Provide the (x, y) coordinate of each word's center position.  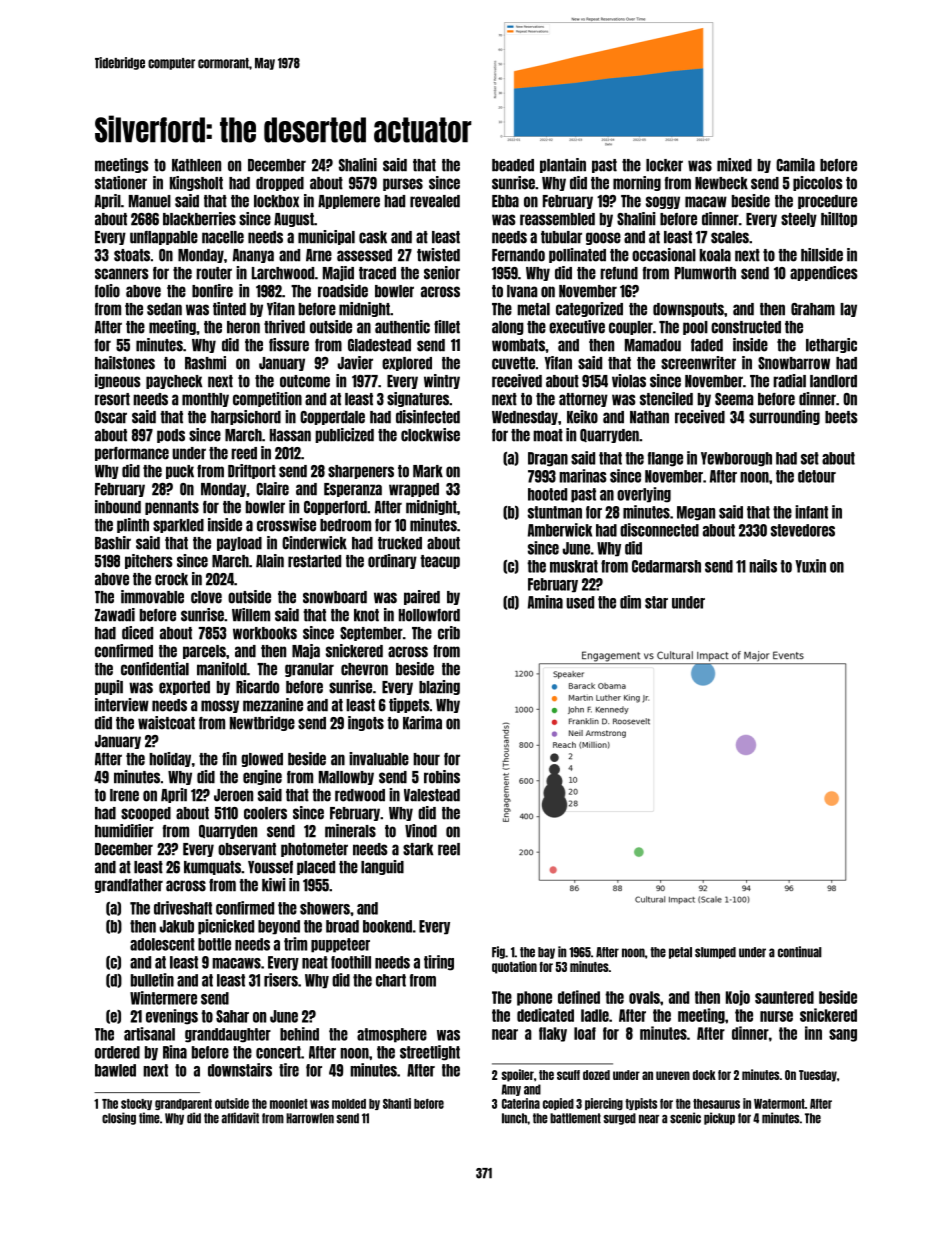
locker (664, 165)
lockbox (276, 201)
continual (800, 952)
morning (637, 183)
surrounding (784, 417)
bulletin (152, 980)
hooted (547, 494)
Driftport (252, 471)
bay (546, 953)
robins (442, 777)
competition (267, 399)
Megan (696, 513)
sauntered (784, 997)
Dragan (548, 459)
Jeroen (233, 795)
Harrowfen (310, 1118)
